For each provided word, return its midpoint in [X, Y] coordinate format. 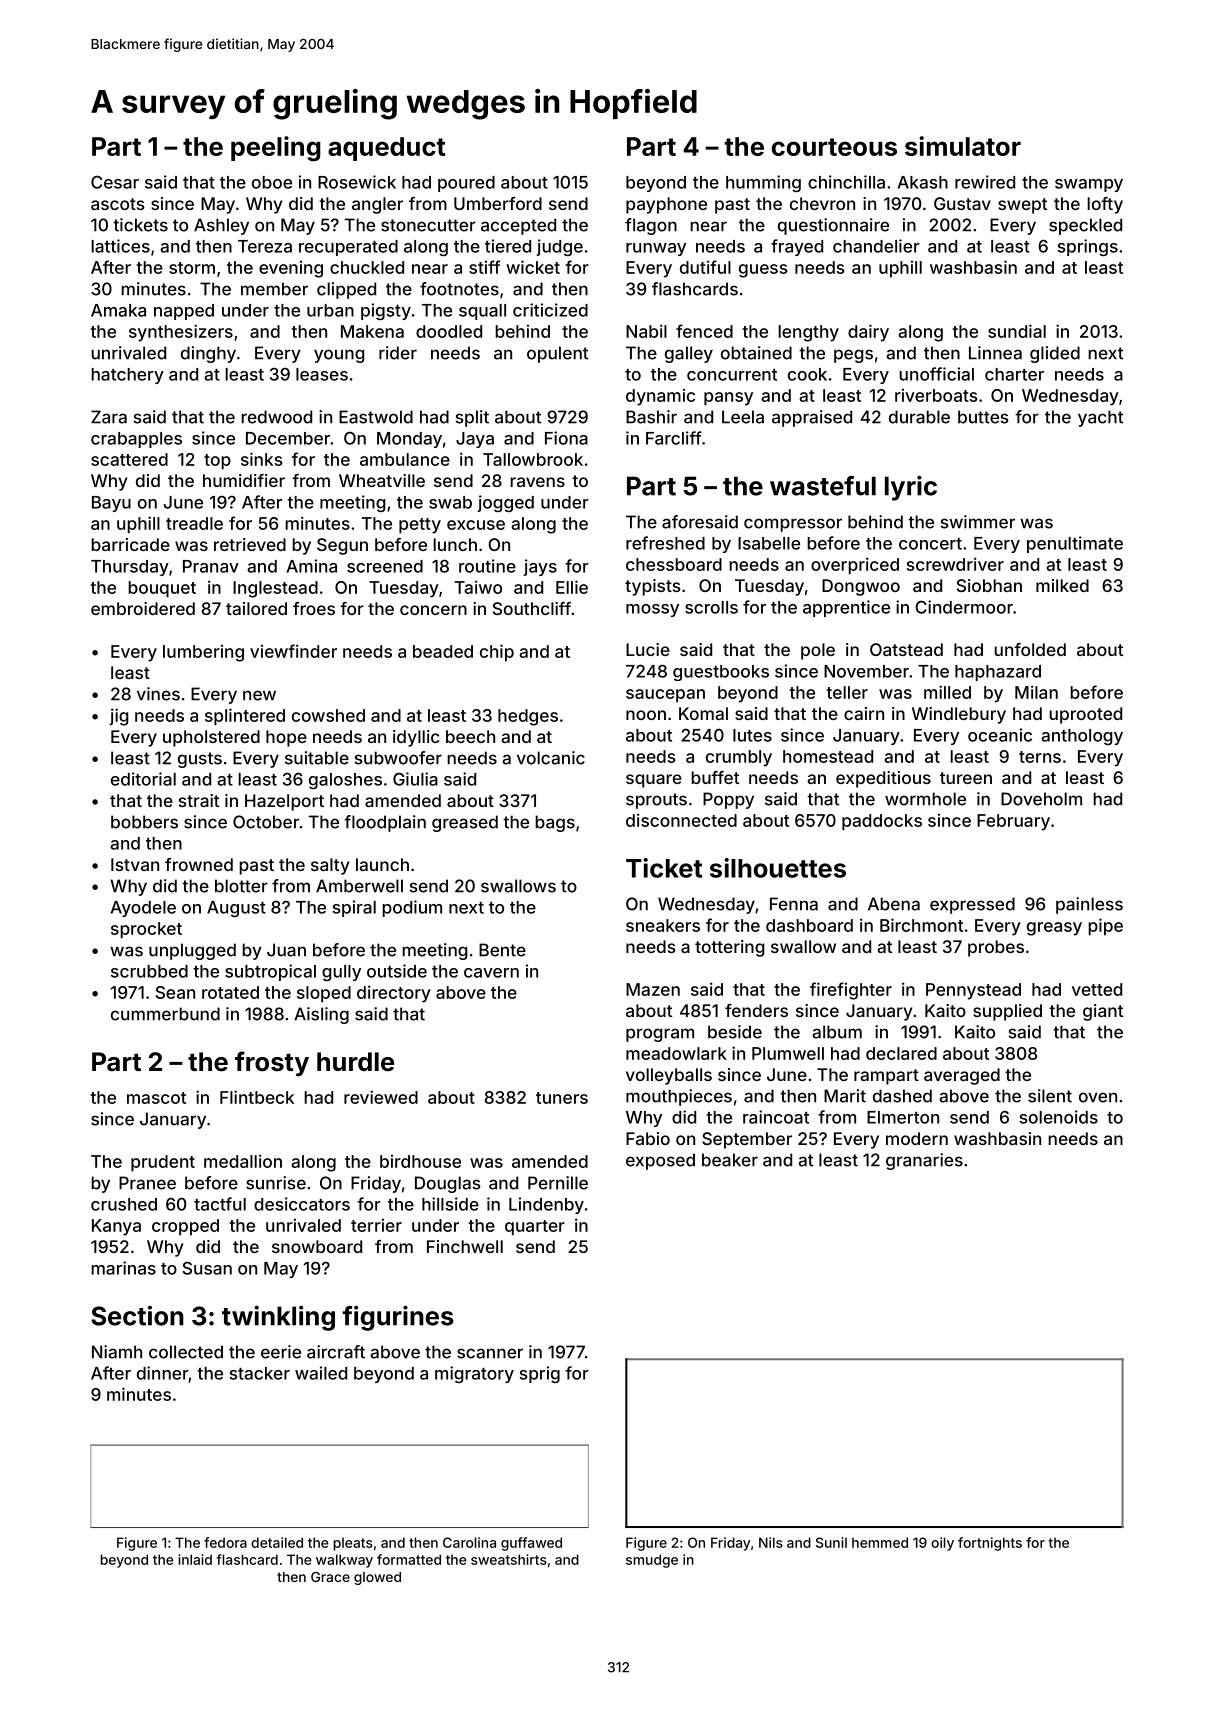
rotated [230, 992]
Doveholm [1041, 799]
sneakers [663, 925]
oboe [272, 182]
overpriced [855, 566]
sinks [261, 459]
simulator [963, 146]
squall [482, 312]
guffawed [531, 1544]
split [472, 418]
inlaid [195, 1559]
